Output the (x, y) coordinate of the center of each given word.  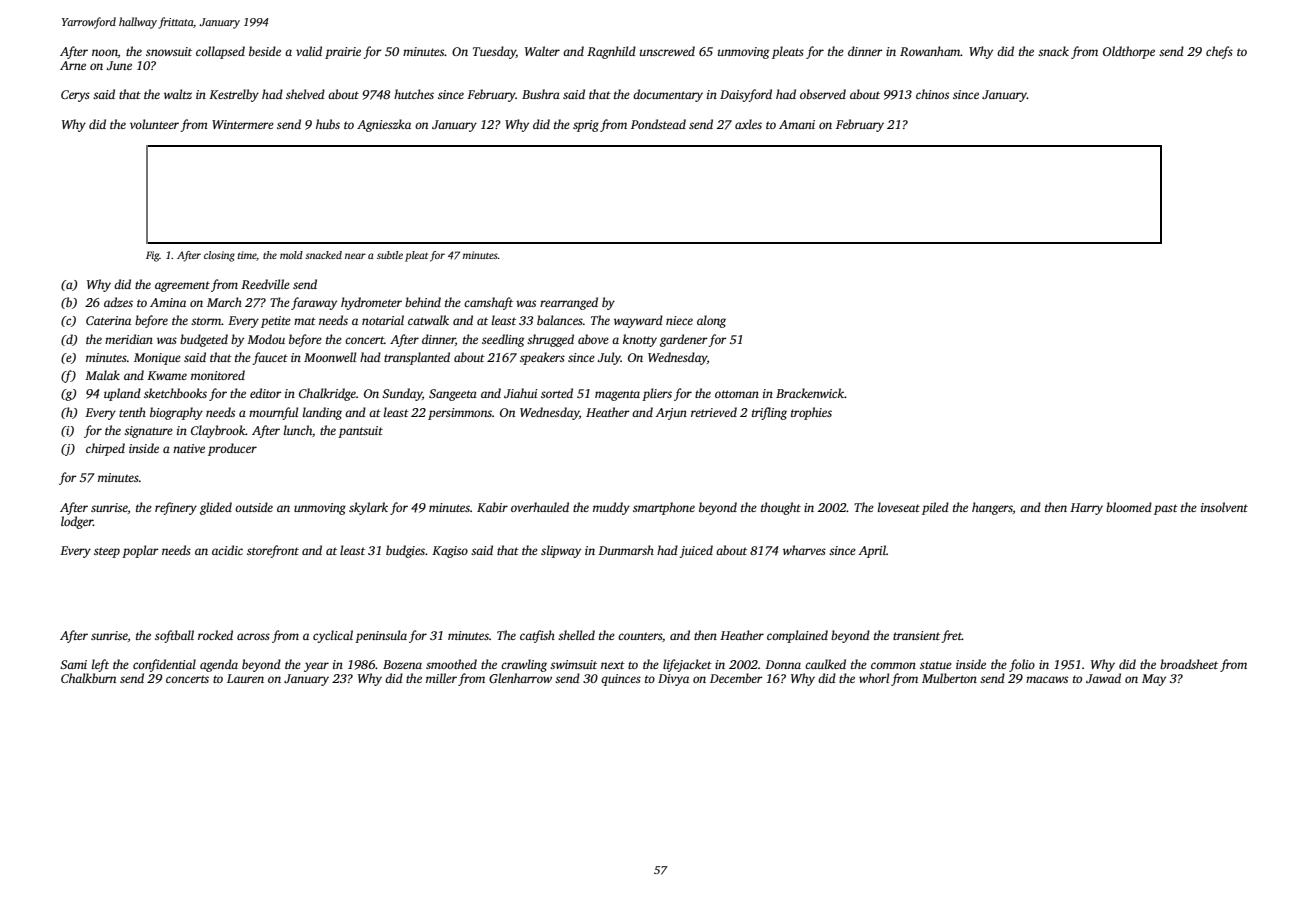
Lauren (245, 678)
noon (105, 52)
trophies (811, 413)
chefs (1219, 52)
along (711, 321)
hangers (992, 508)
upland (122, 394)
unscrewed (667, 51)
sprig (586, 126)
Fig (153, 256)
